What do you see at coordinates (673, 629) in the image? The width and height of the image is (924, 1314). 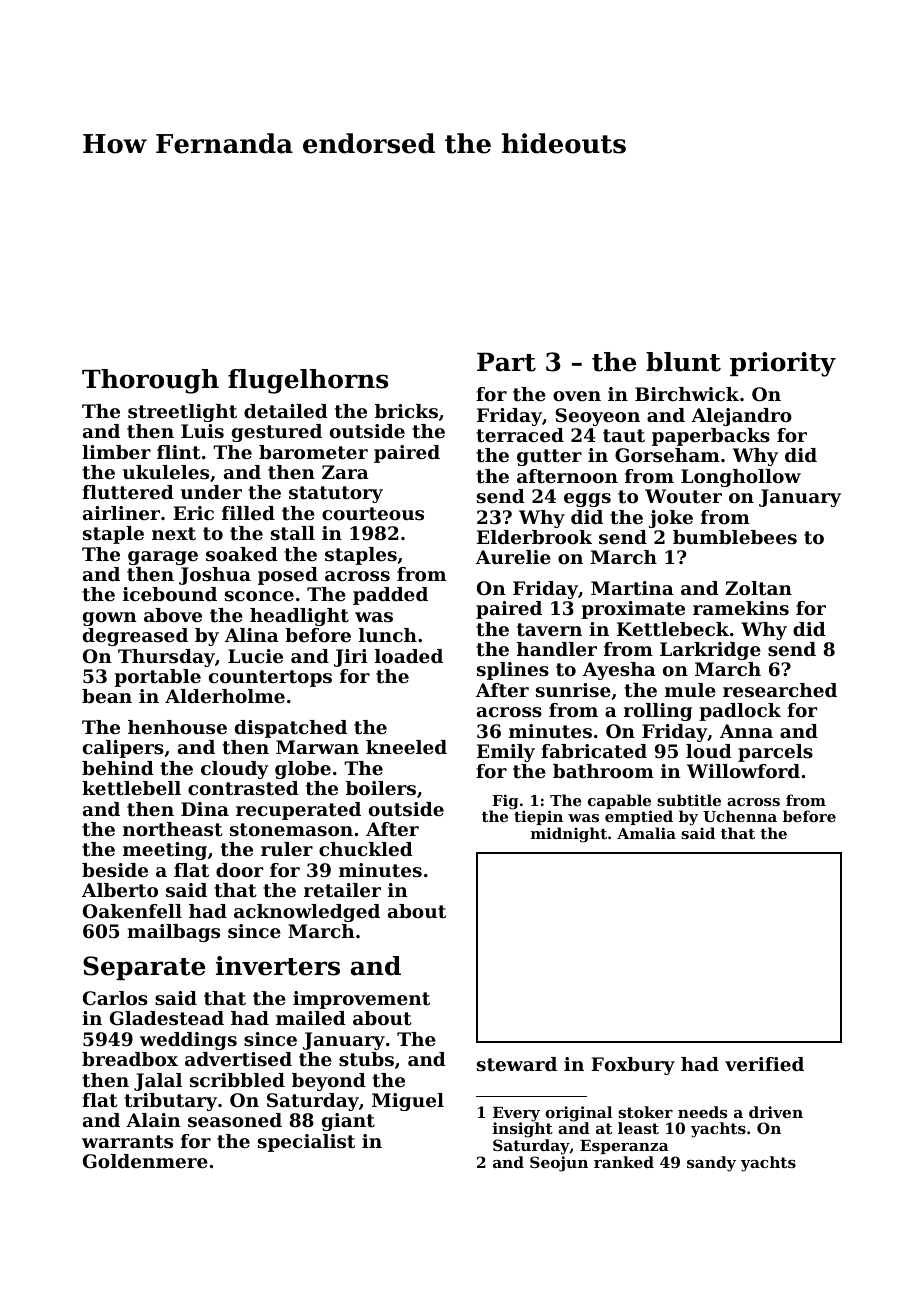 I see `Kettlebeck` at bounding box center [673, 629].
